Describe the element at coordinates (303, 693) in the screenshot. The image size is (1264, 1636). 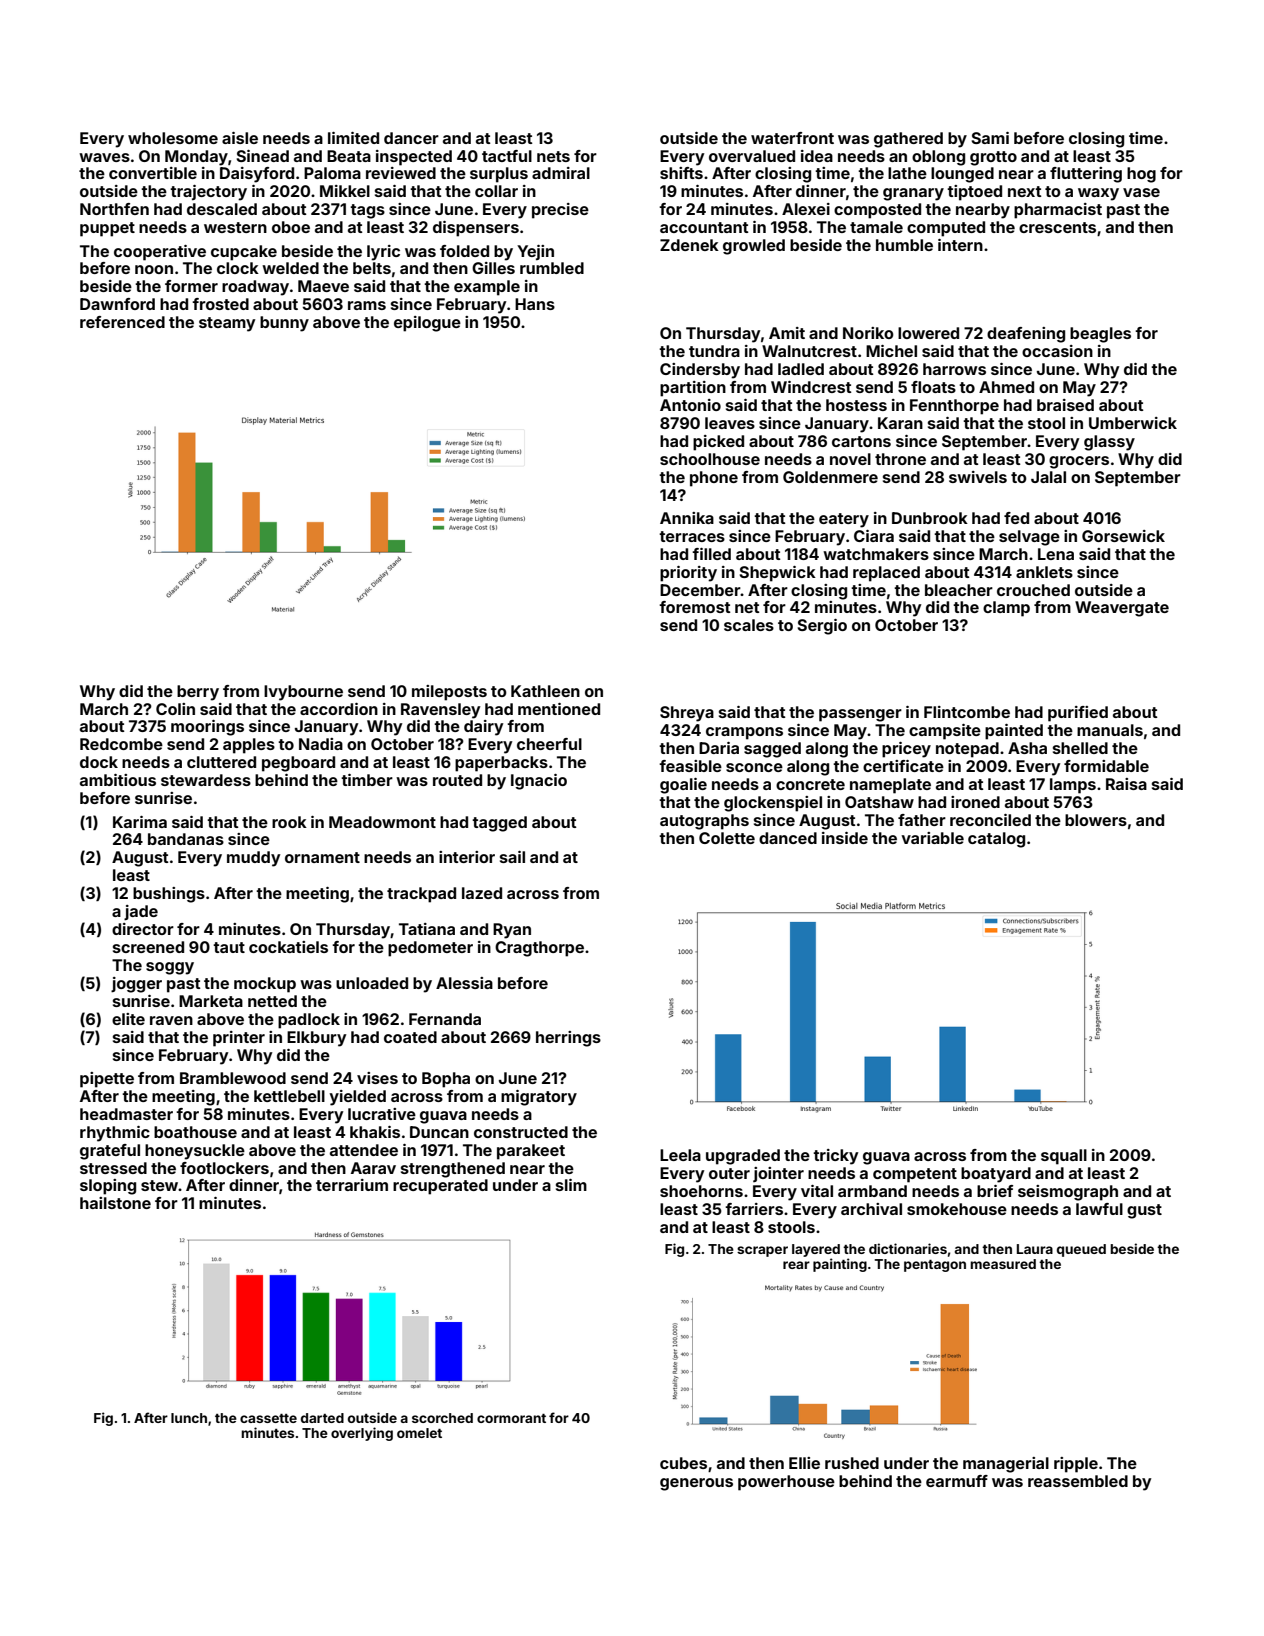
I see `Ivybourne` at that location.
